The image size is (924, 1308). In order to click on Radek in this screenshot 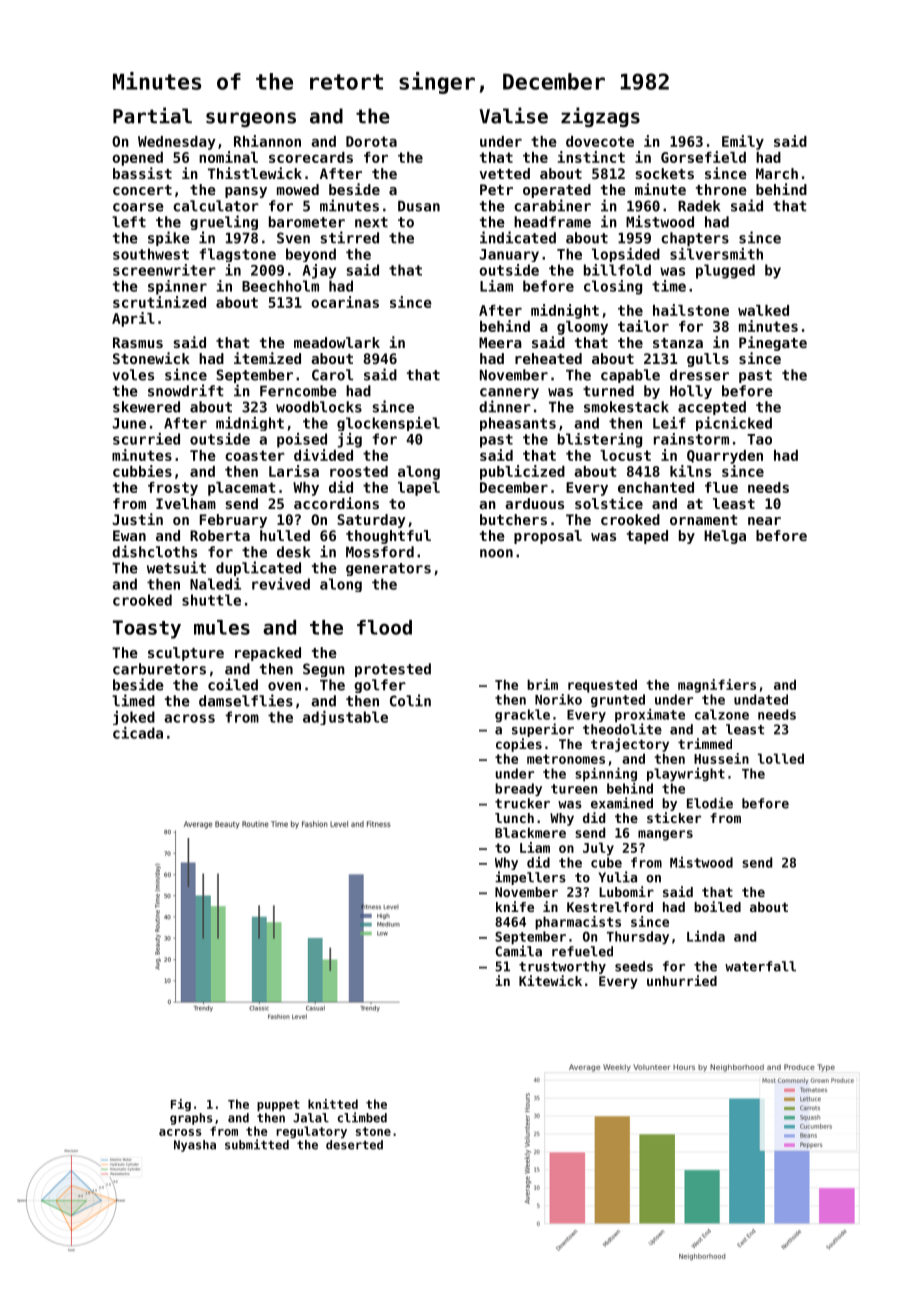, I will do `click(699, 206)`.
